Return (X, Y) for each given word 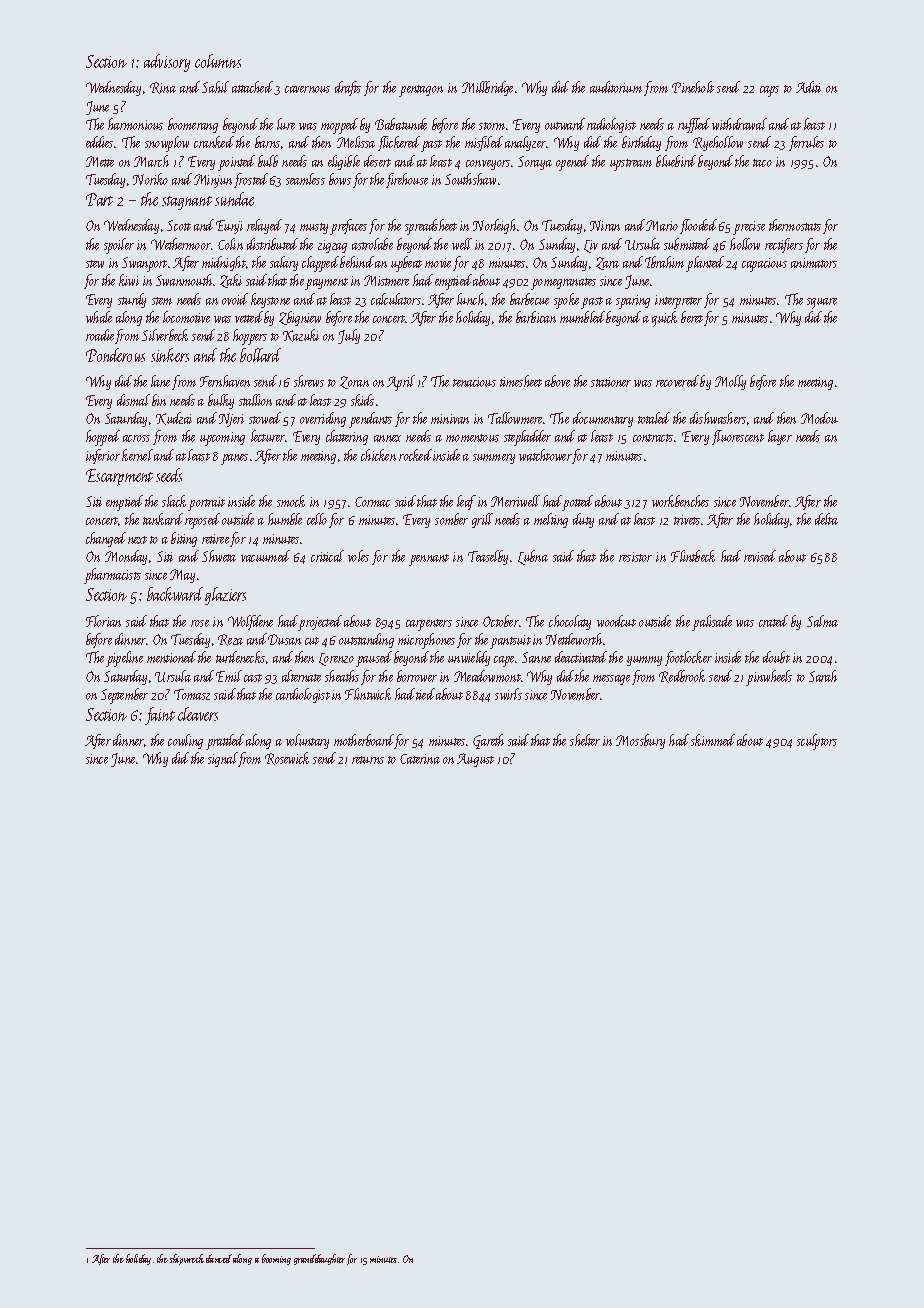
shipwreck (187, 1259)
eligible (344, 162)
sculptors (817, 742)
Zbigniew (300, 318)
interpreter (678, 302)
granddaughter (319, 1259)
